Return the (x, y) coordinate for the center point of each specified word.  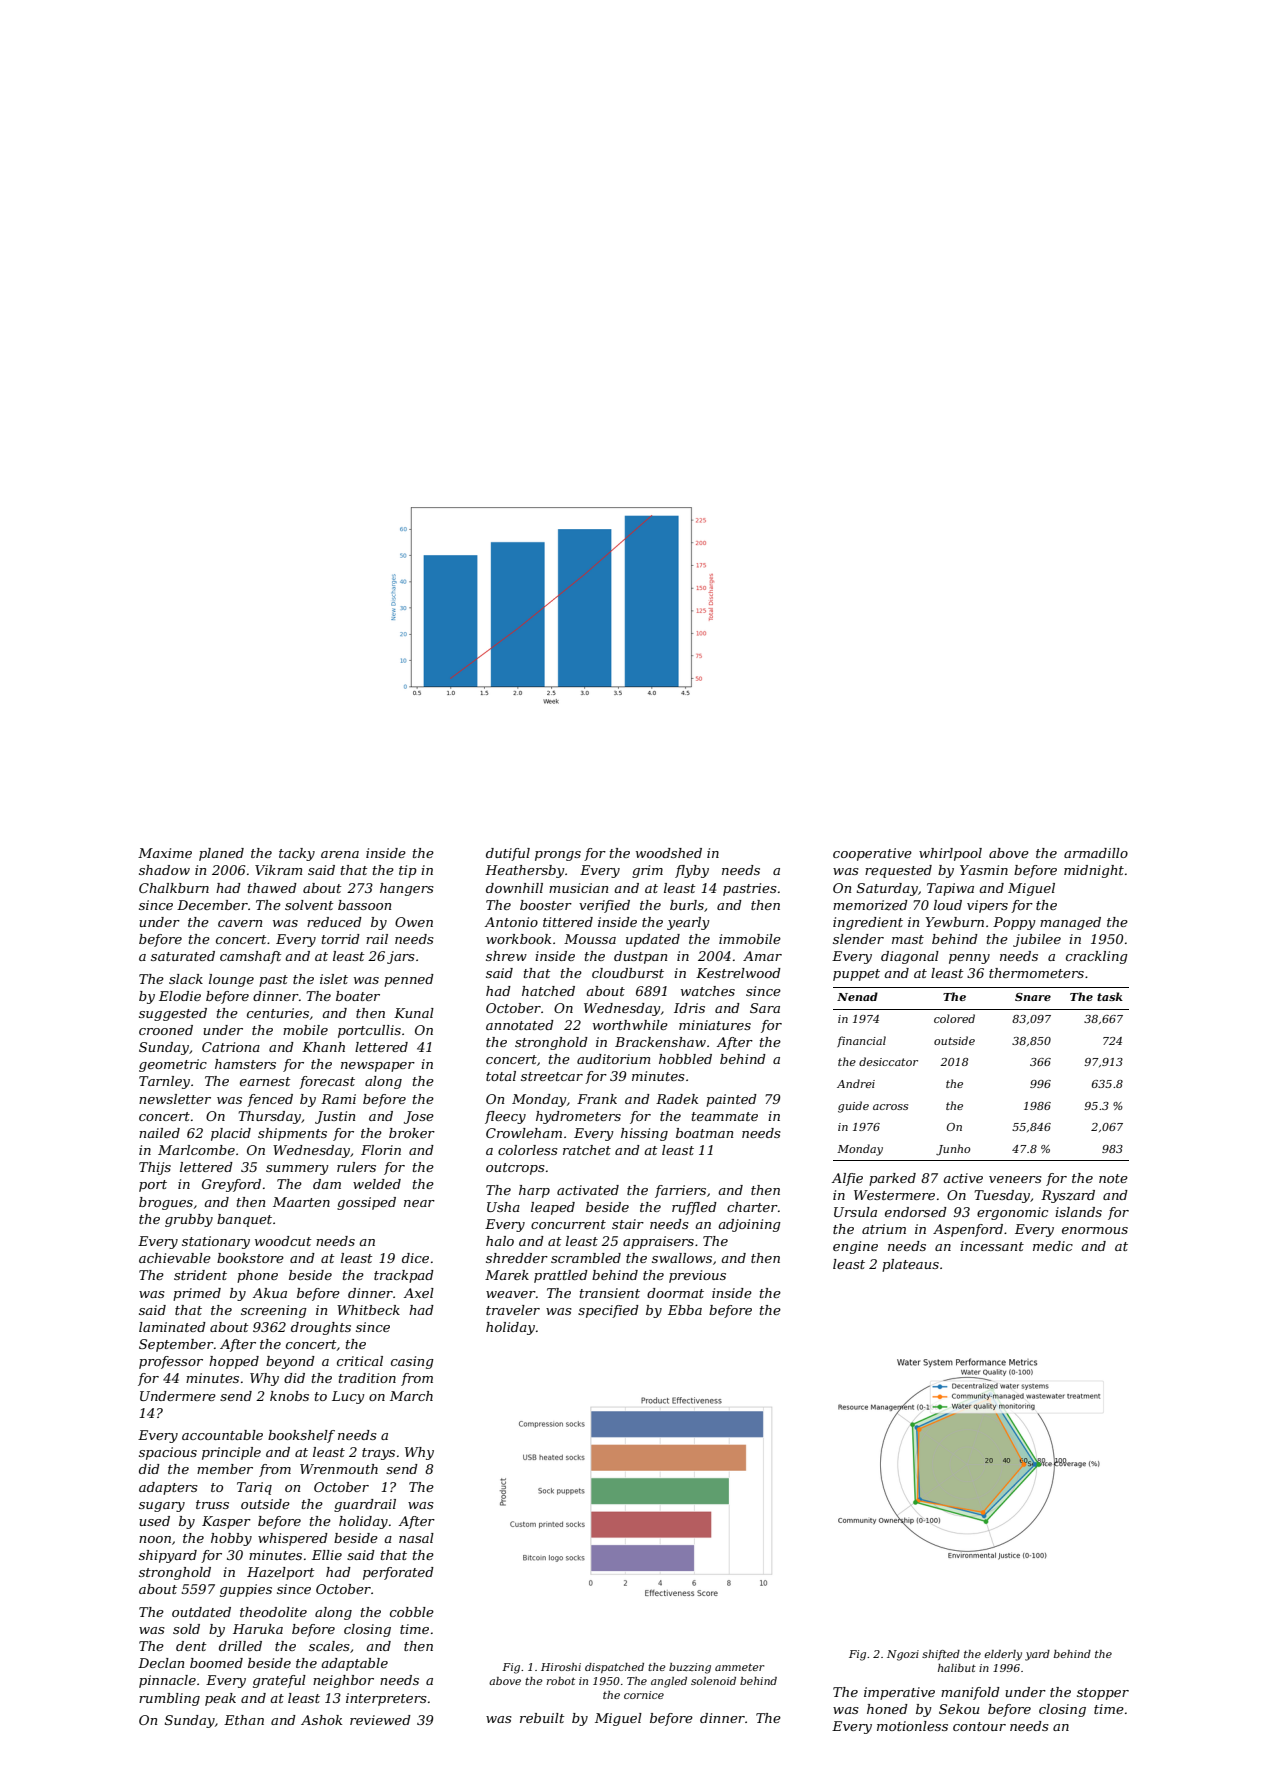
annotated (520, 1025)
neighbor (343, 1681)
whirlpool (950, 854)
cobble (412, 1612)
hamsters (245, 1064)
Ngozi (903, 1655)
